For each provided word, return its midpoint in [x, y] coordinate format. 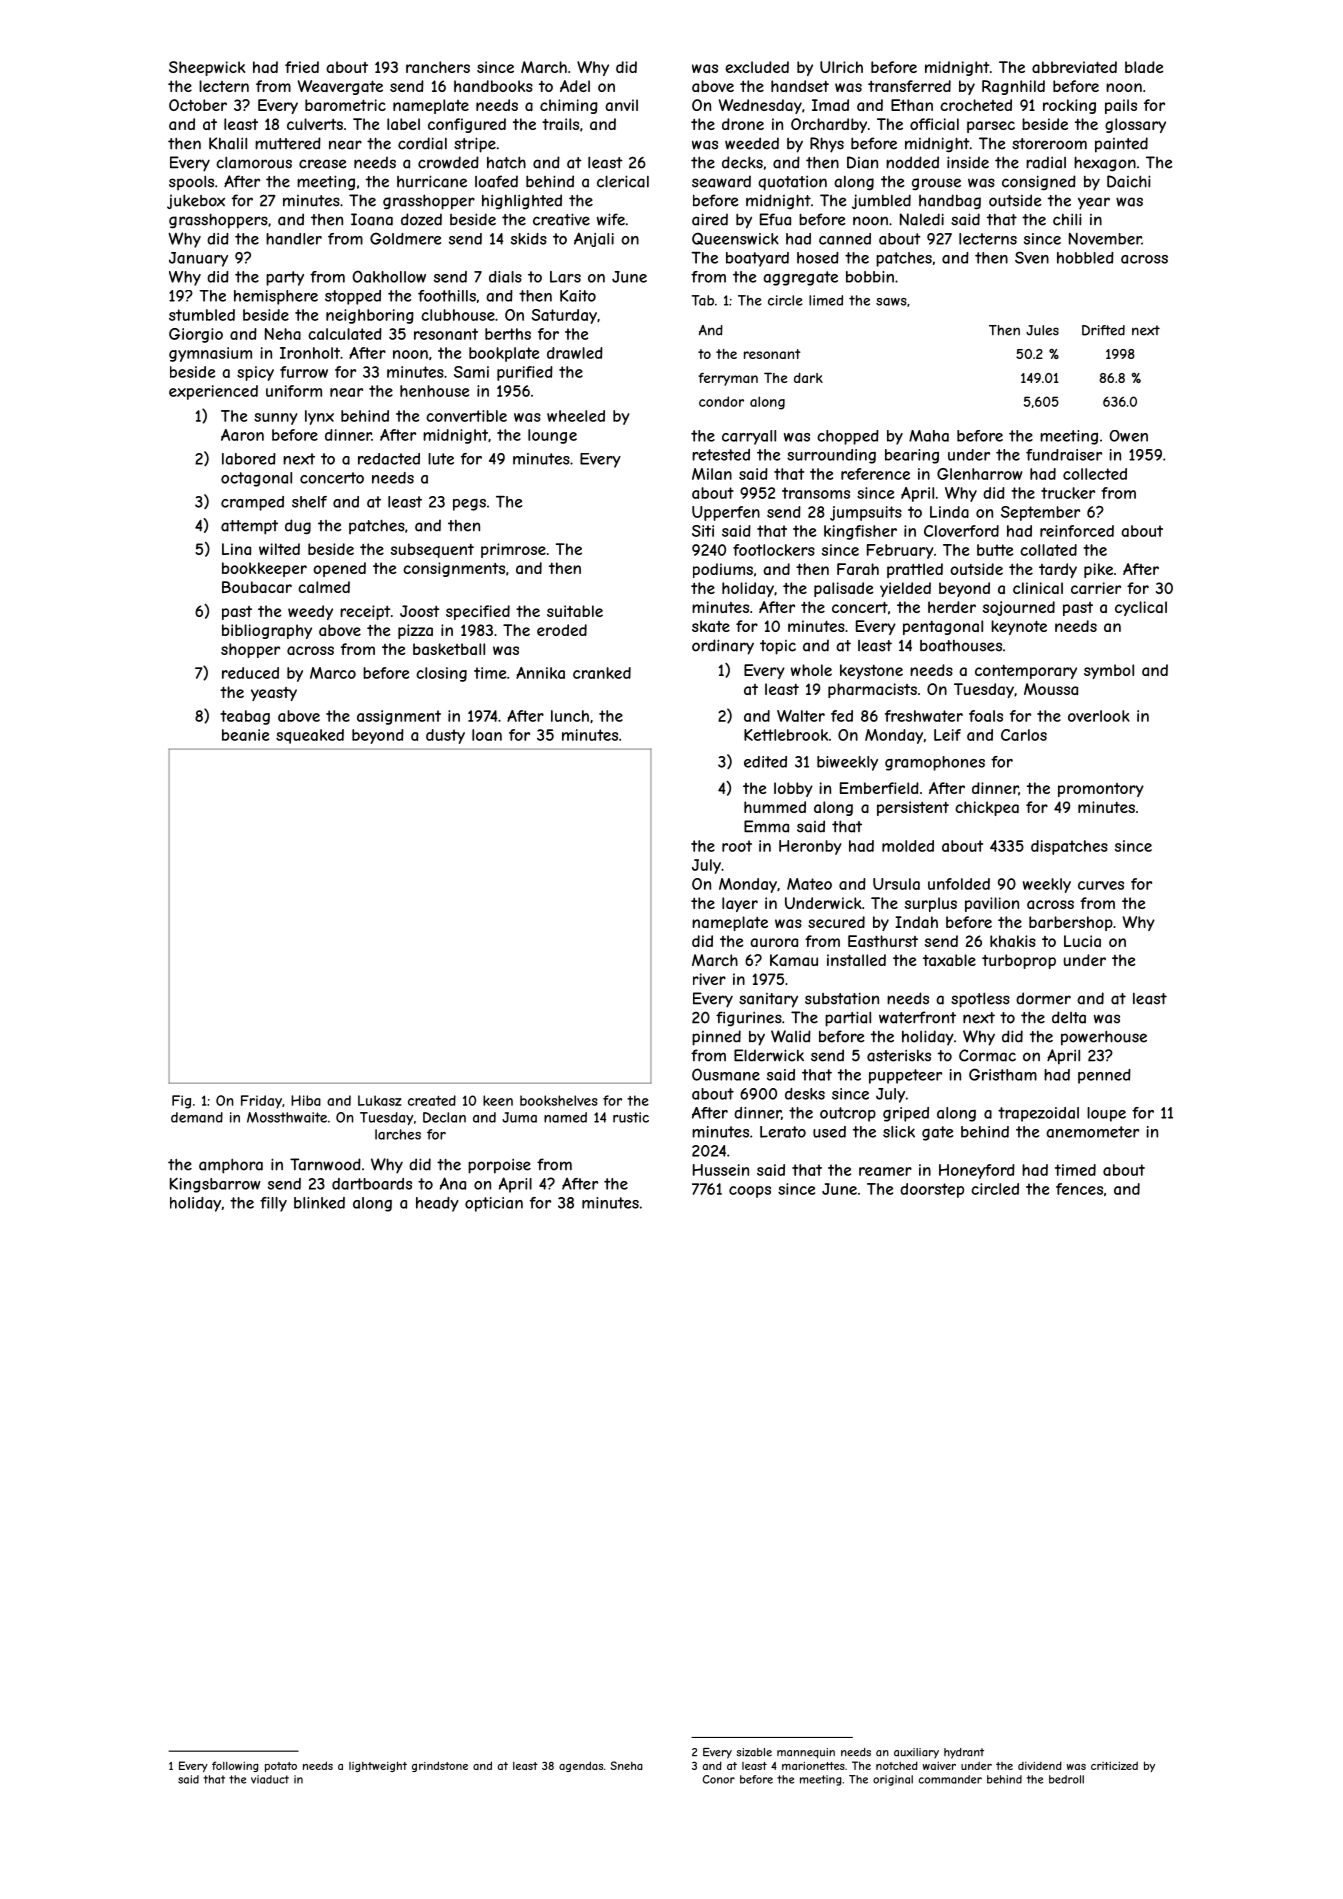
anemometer [1092, 1132]
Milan [712, 474]
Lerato [783, 1132]
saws [891, 302]
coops [750, 1192]
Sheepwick [207, 68]
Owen [1128, 436]
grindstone [440, 1766]
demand [197, 1117]
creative [561, 219]
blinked [319, 1203]
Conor [719, 1779]
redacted [389, 459]
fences [1079, 1189]
